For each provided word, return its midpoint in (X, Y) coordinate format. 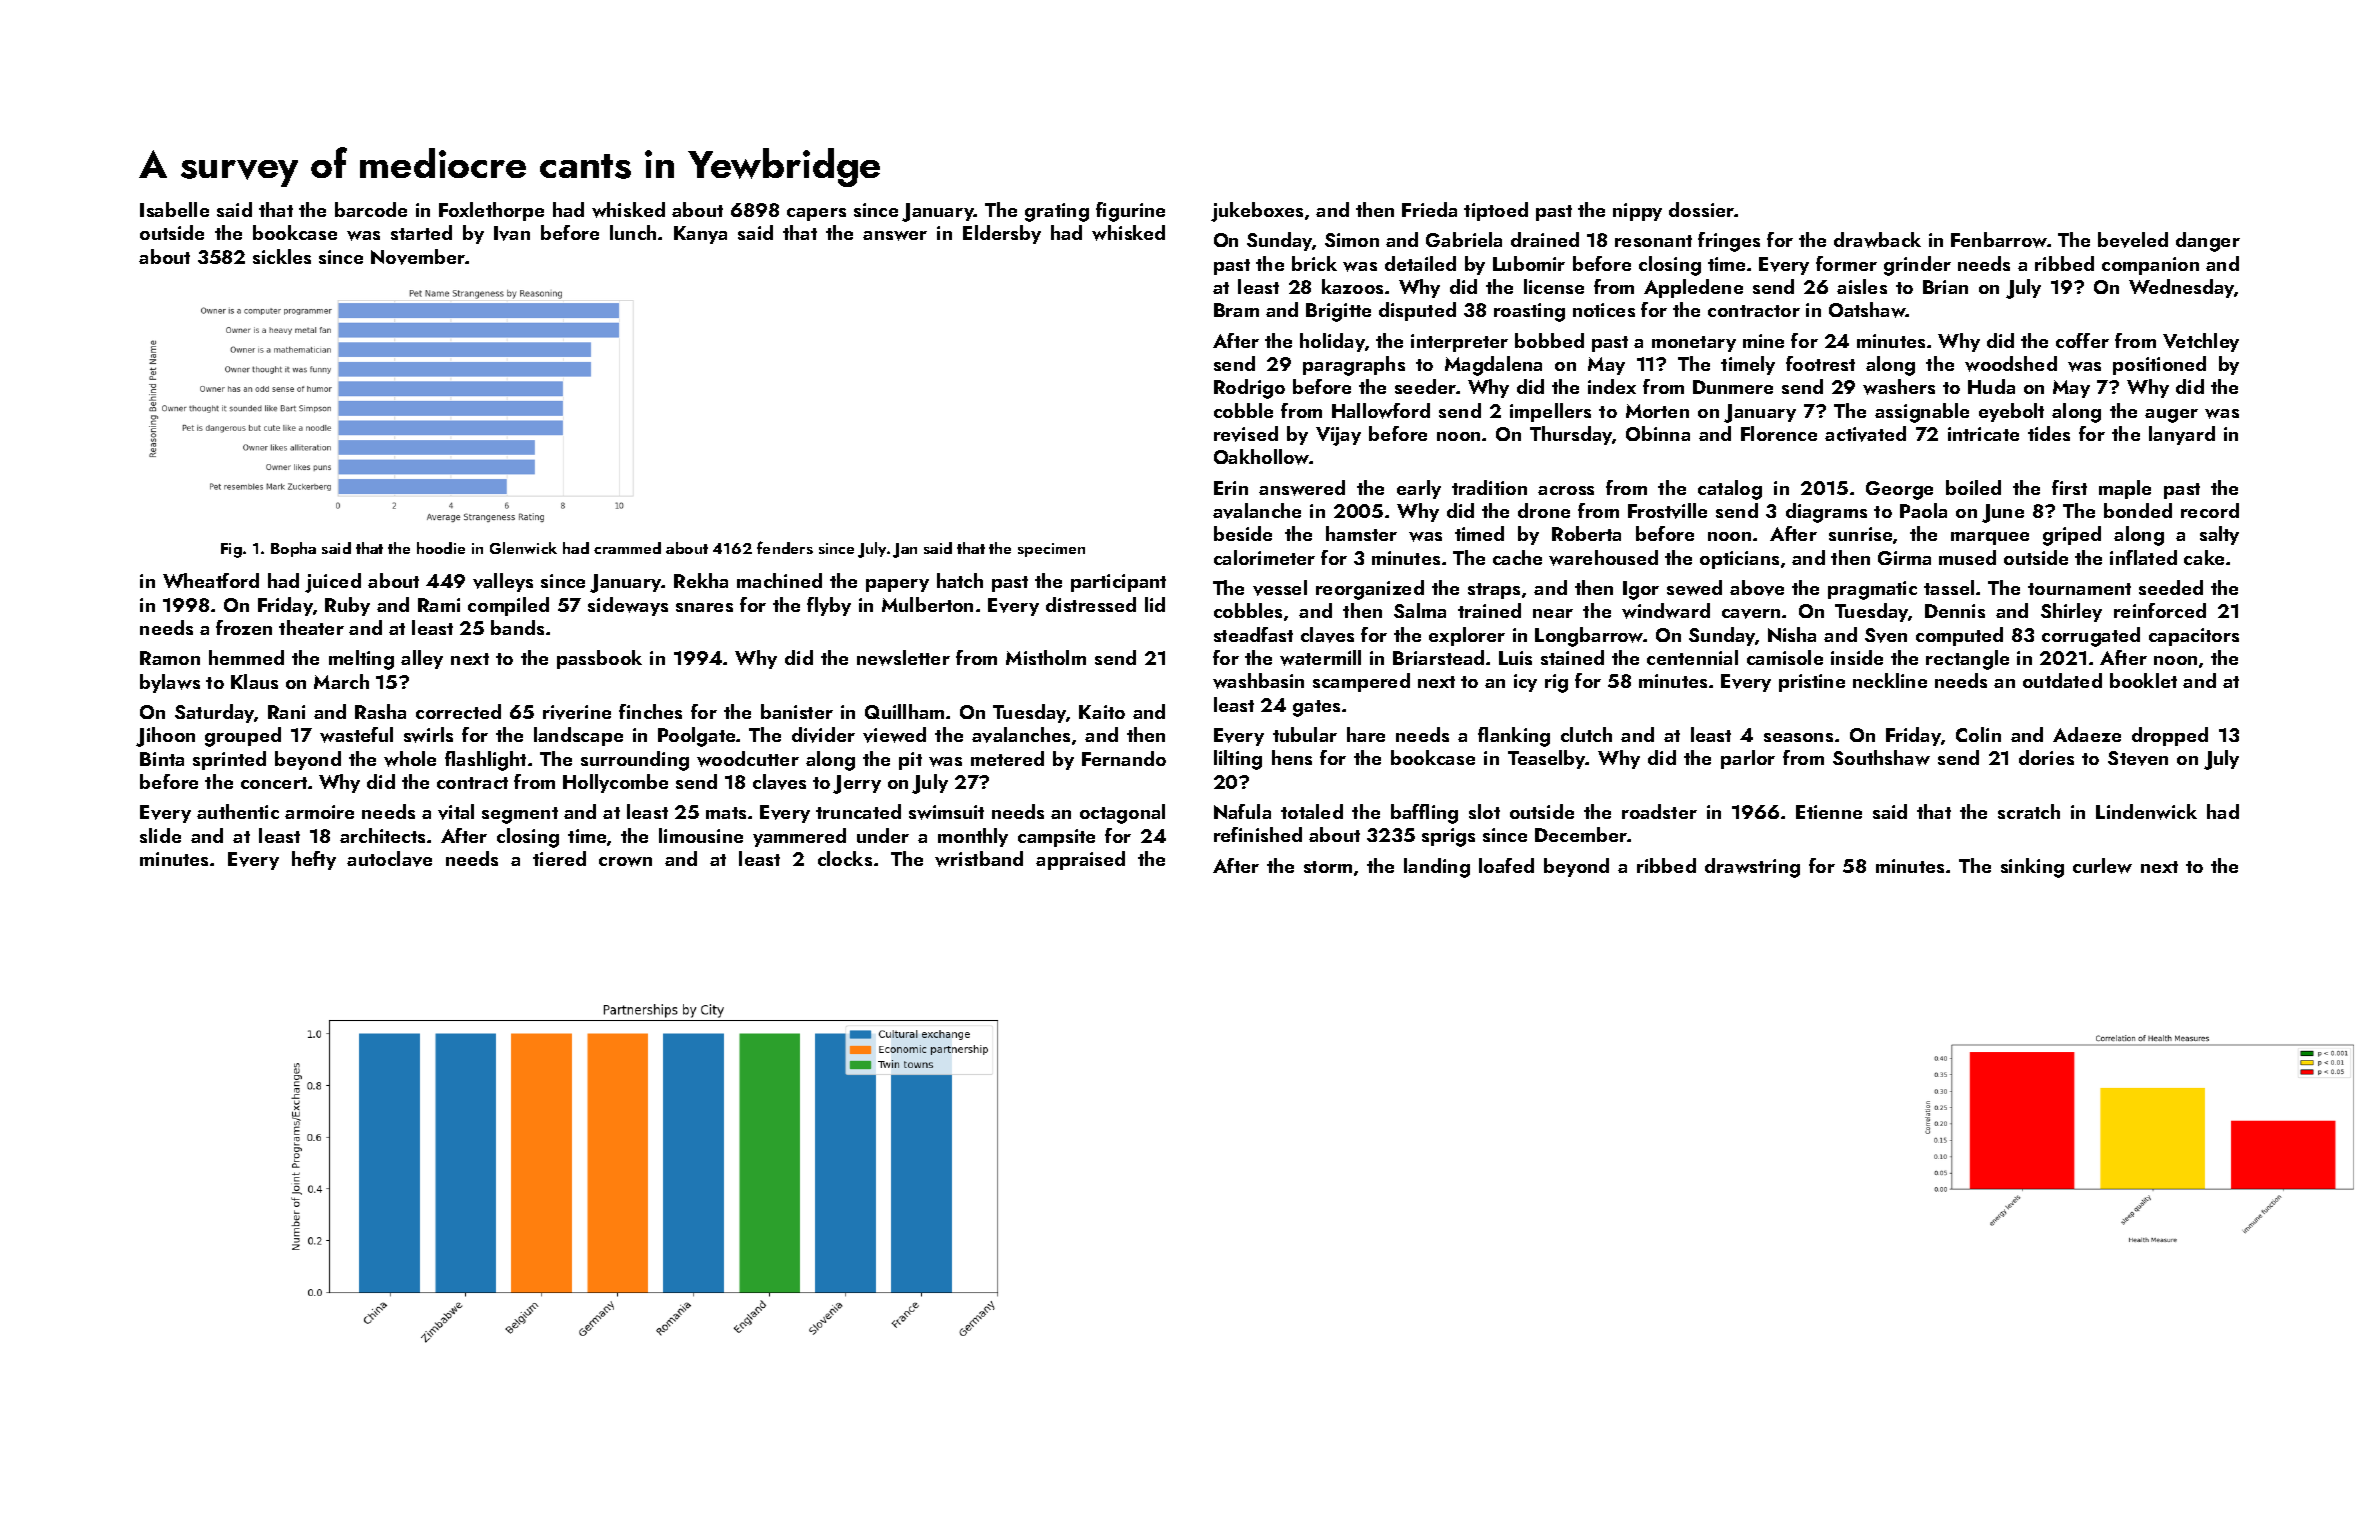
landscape (578, 736)
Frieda (1429, 209)
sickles (282, 256)
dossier (1702, 209)
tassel (1949, 587)
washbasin (1258, 681)
